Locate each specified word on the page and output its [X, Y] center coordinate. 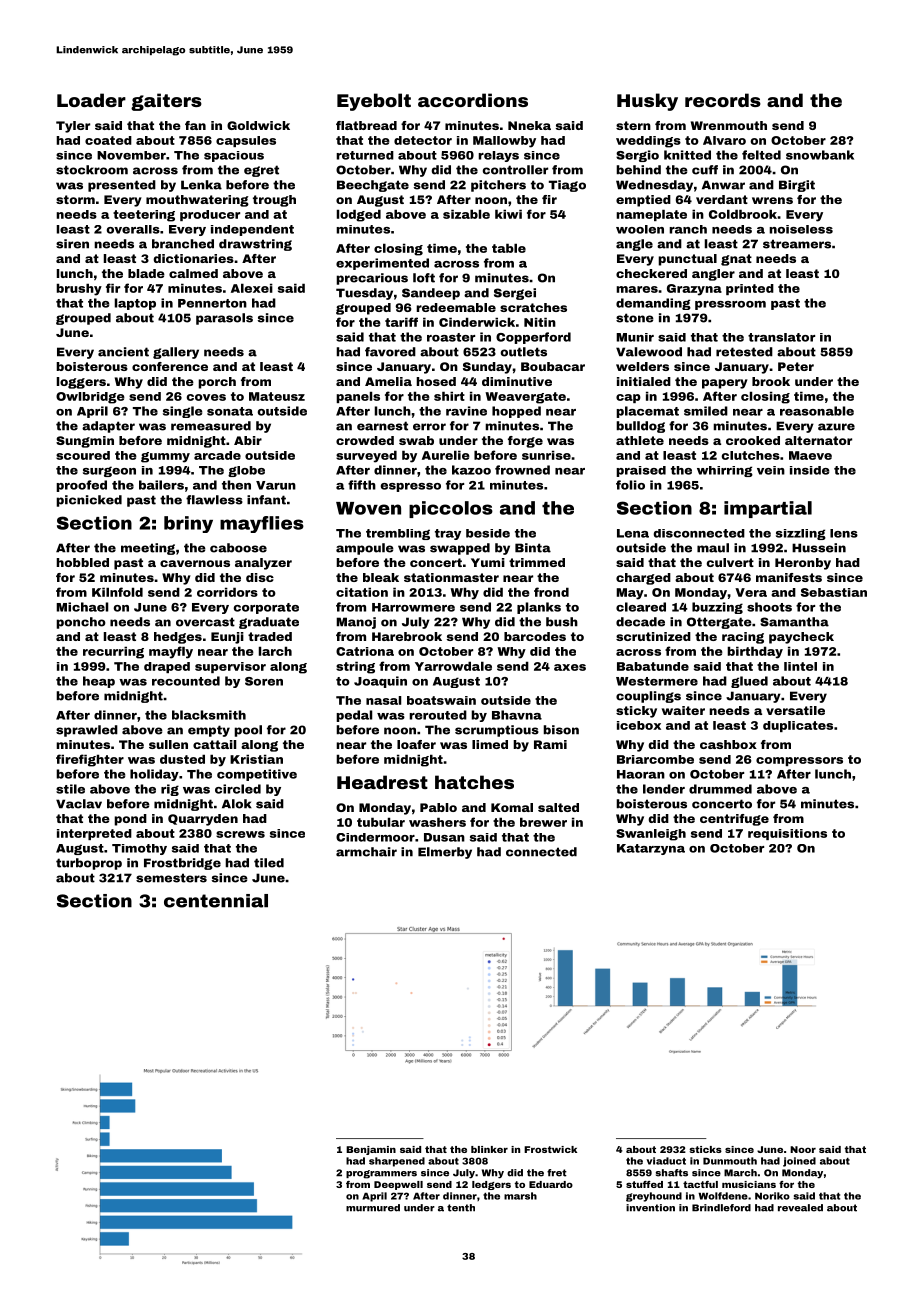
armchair [366, 852]
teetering [144, 216]
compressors [799, 761]
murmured [373, 1208]
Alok [237, 804]
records [723, 100]
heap [99, 682]
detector [423, 140]
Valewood [649, 352]
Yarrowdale [453, 666]
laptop [135, 304]
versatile [795, 710]
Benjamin [371, 1150]
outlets [524, 352]
